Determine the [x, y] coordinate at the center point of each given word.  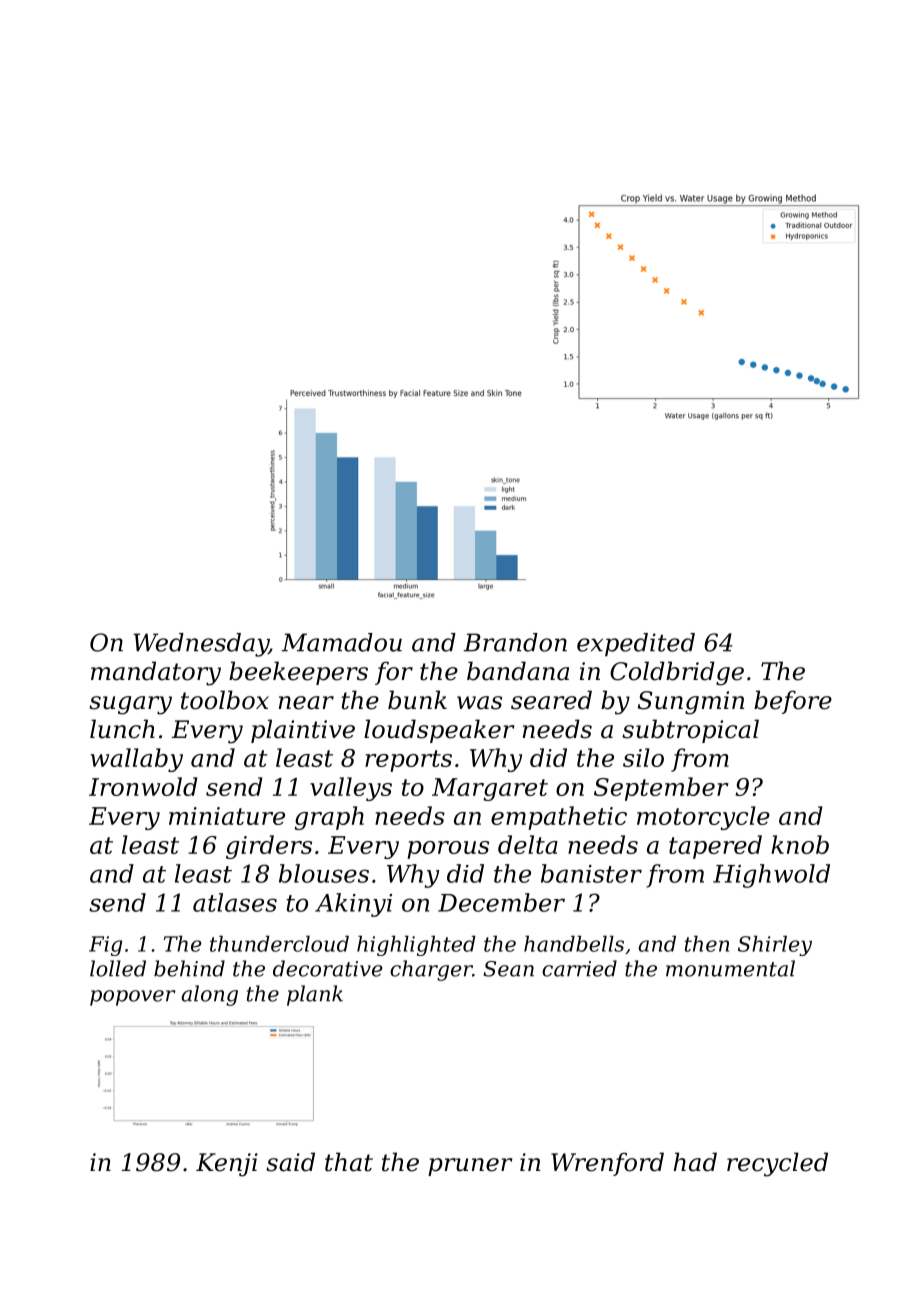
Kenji [227, 1165]
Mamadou [342, 642]
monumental [730, 968]
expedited [636, 645]
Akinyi [353, 905]
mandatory [156, 673]
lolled [118, 968]
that [349, 1162]
